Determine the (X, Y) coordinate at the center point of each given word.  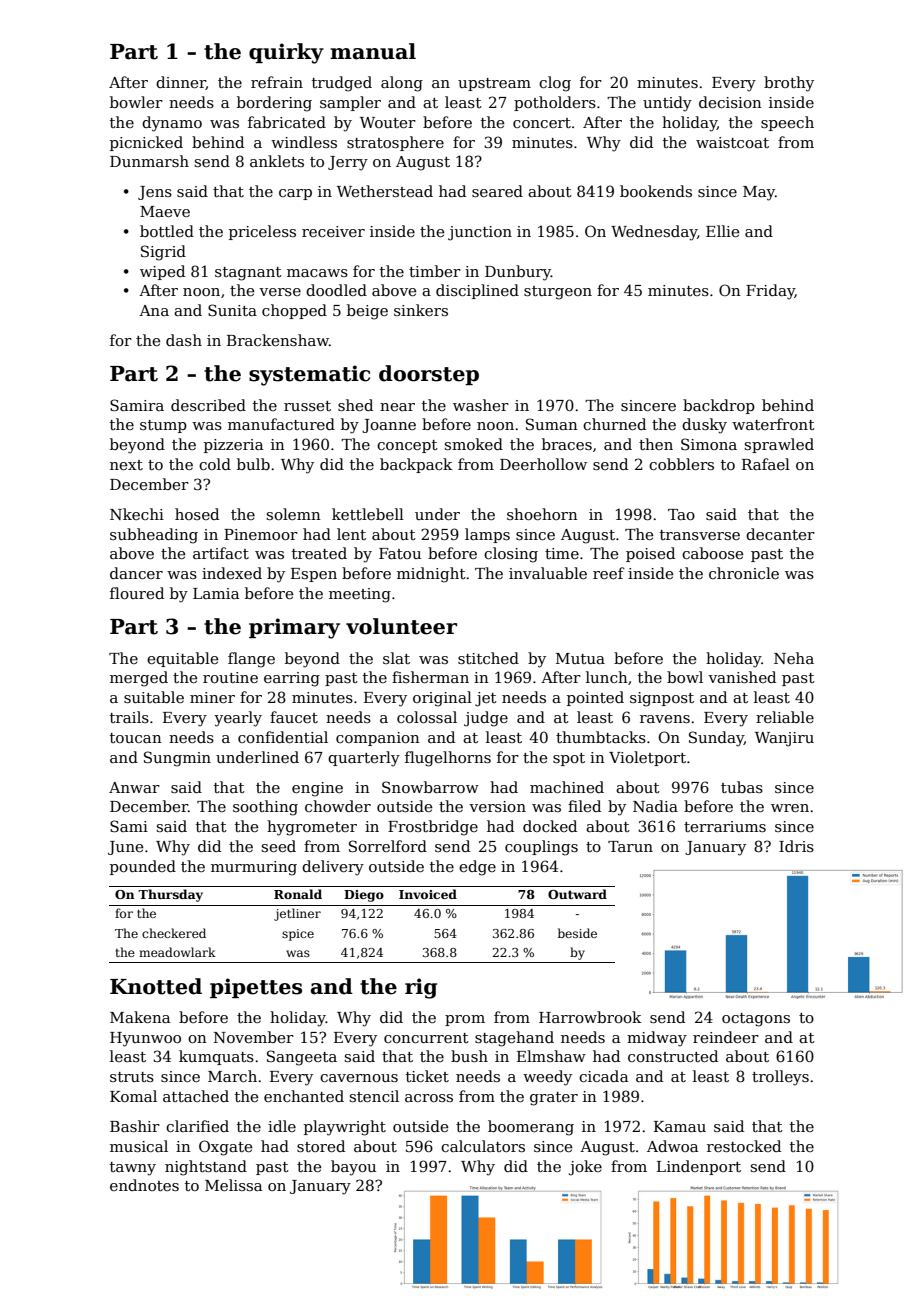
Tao (681, 514)
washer (481, 405)
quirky (286, 53)
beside (577, 933)
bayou (353, 1168)
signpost (662, 699)
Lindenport (699, 1167)
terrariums (725, 826)
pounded (143, 867)
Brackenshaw (278, 340)
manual (373, 51)
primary (294, 628)
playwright (345, 1128)
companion (378, 739)
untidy (667, 104)
